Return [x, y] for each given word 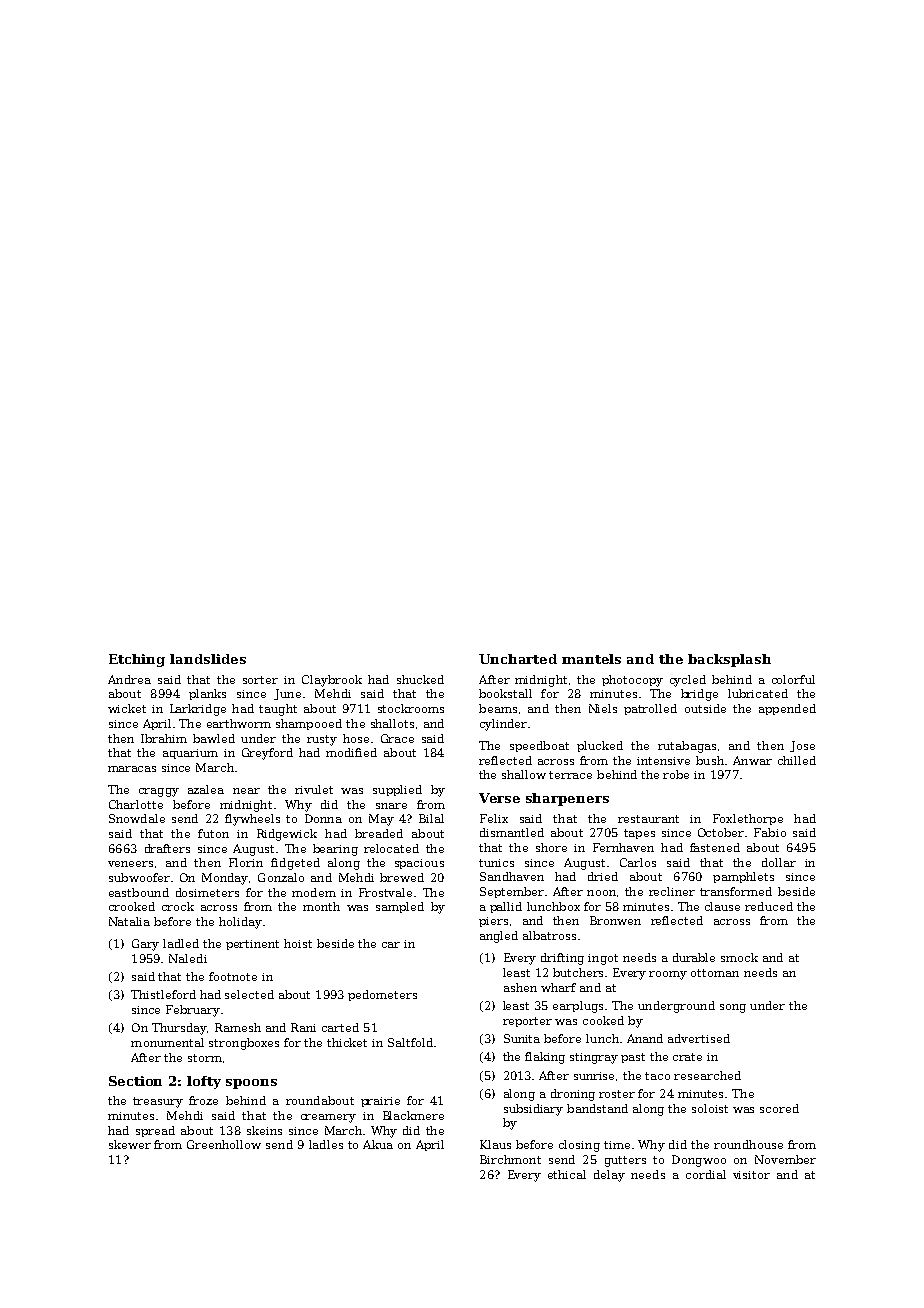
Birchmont [510, 1159]
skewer [130, 1144]
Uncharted [518, 659]
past [633, 1058]
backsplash [729, 660]
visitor [751, 1175]
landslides [208, 659]
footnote [233, 976]
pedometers [382, 995]
